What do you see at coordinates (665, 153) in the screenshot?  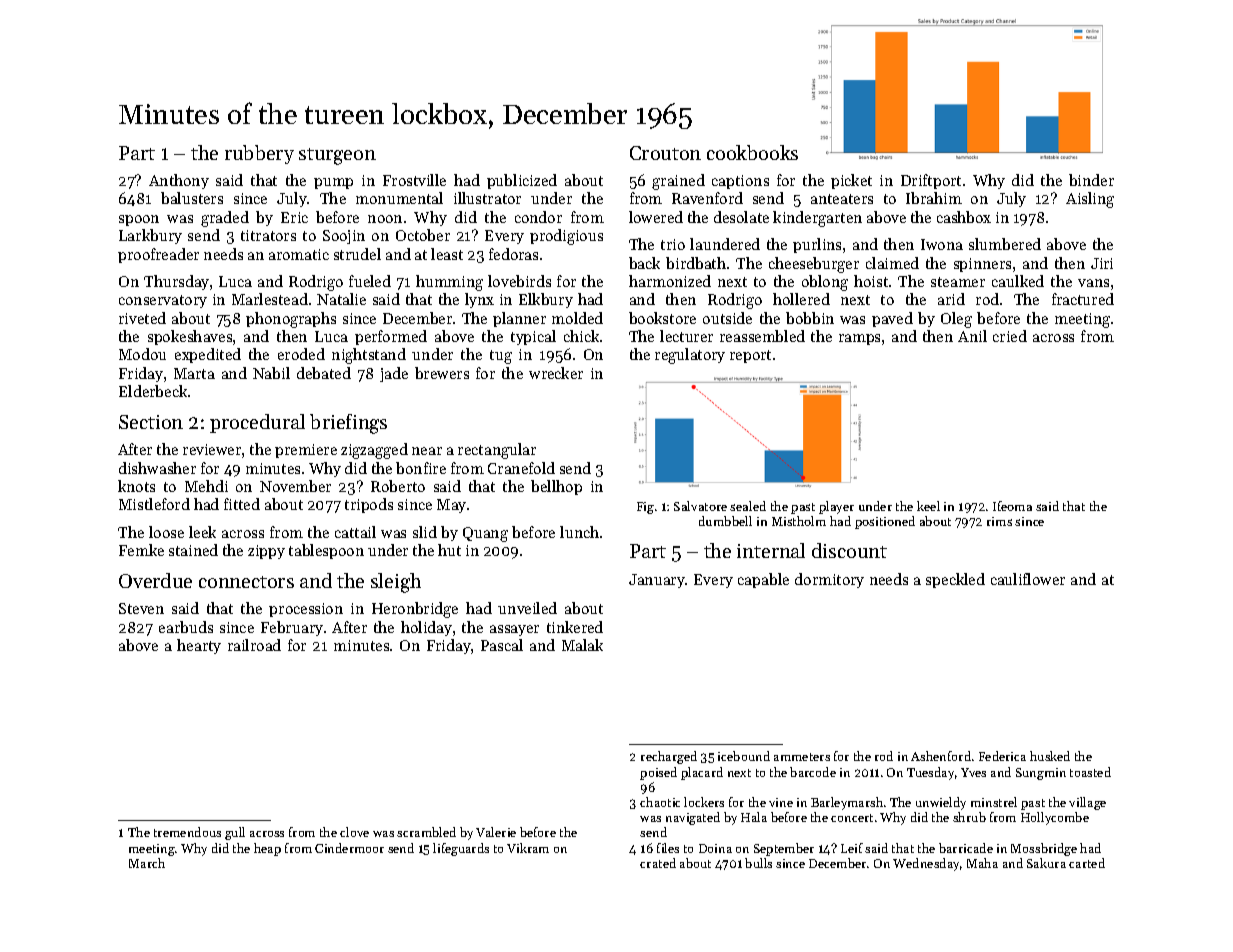 I see `Crouton` at bounding box center [665, 153].
